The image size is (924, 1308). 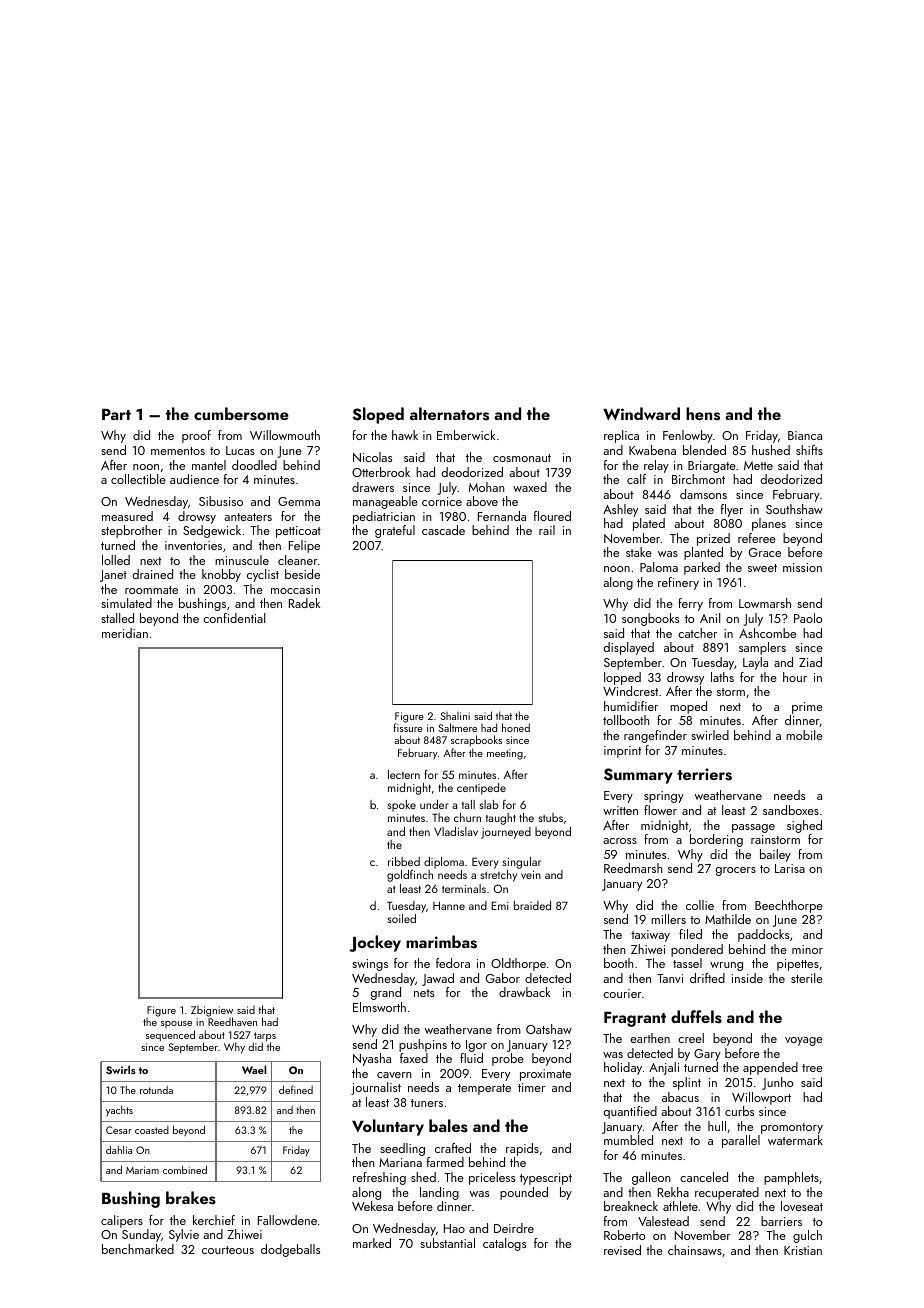 What do you see at coordinates (660, 810) in the screenshot?
I see `flower` at bounding box center [660, 810].
